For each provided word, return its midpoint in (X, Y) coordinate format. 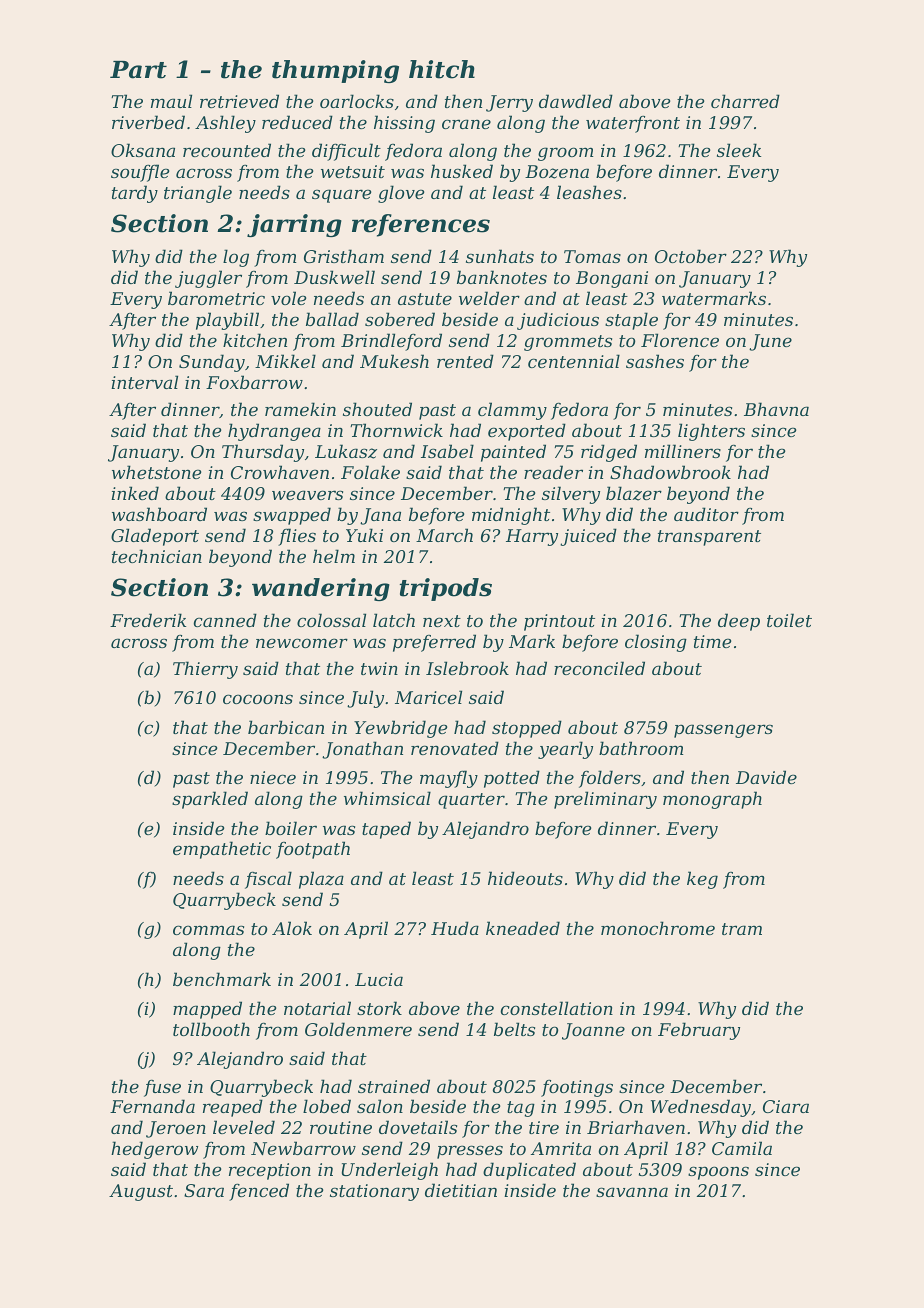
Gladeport (155, 537)
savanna (632, 1192)
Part (138, 70)
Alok (292, 928)
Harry (532, 537)
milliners (683, 451)
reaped (233, 1108)
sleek (739, 150)
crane (466, 124)
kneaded (523, 928)
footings (577, 1088)
